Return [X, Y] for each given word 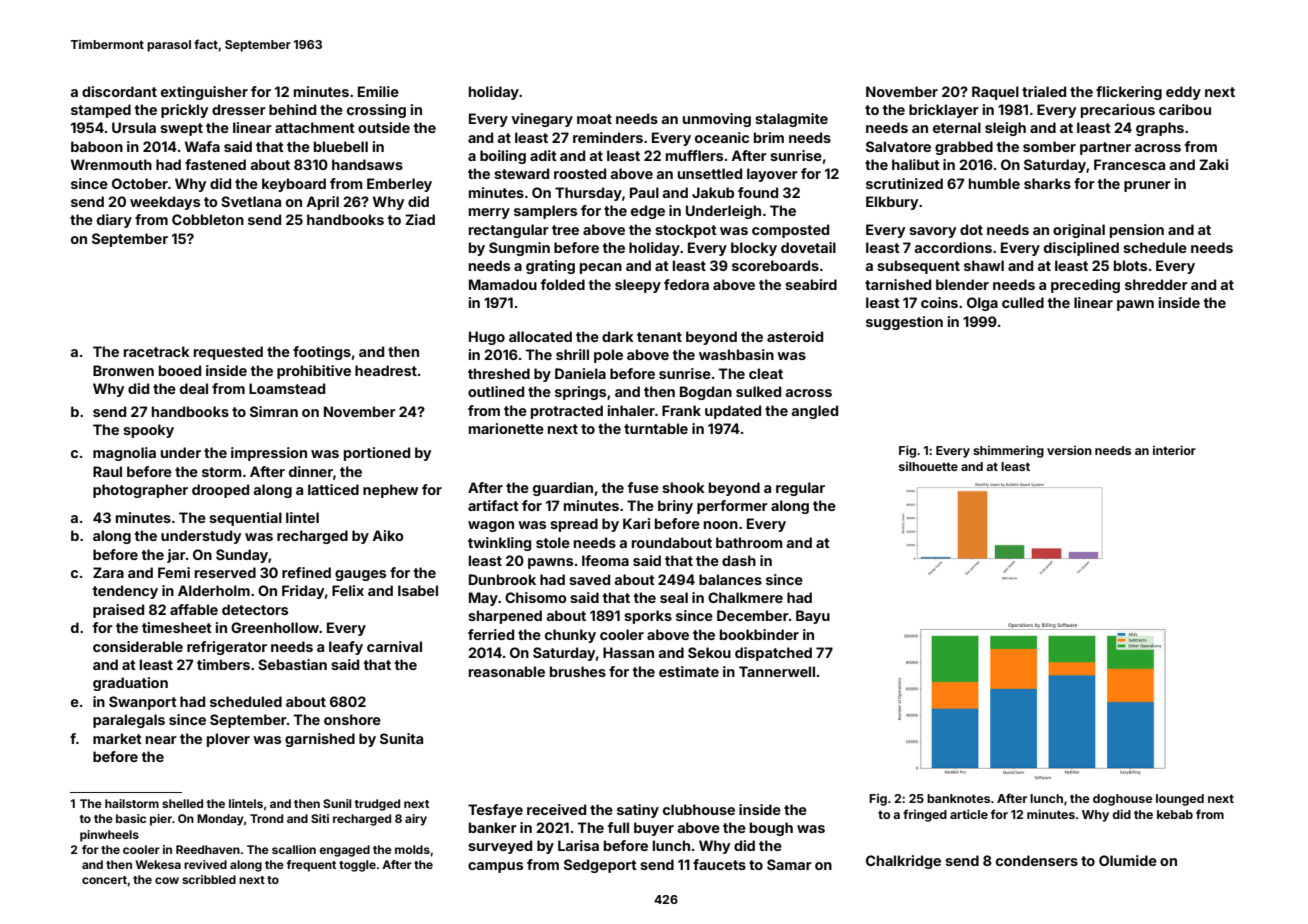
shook [683, 487]
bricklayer [944, 111]
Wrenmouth [111, 164]
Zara [108, 572]
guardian [563, 489]
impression [269, 454]
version [1069, 450]
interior [1174, 450]
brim [769, 137]
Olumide [1128, 860]
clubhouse [699, 809]
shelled [182, 803]
